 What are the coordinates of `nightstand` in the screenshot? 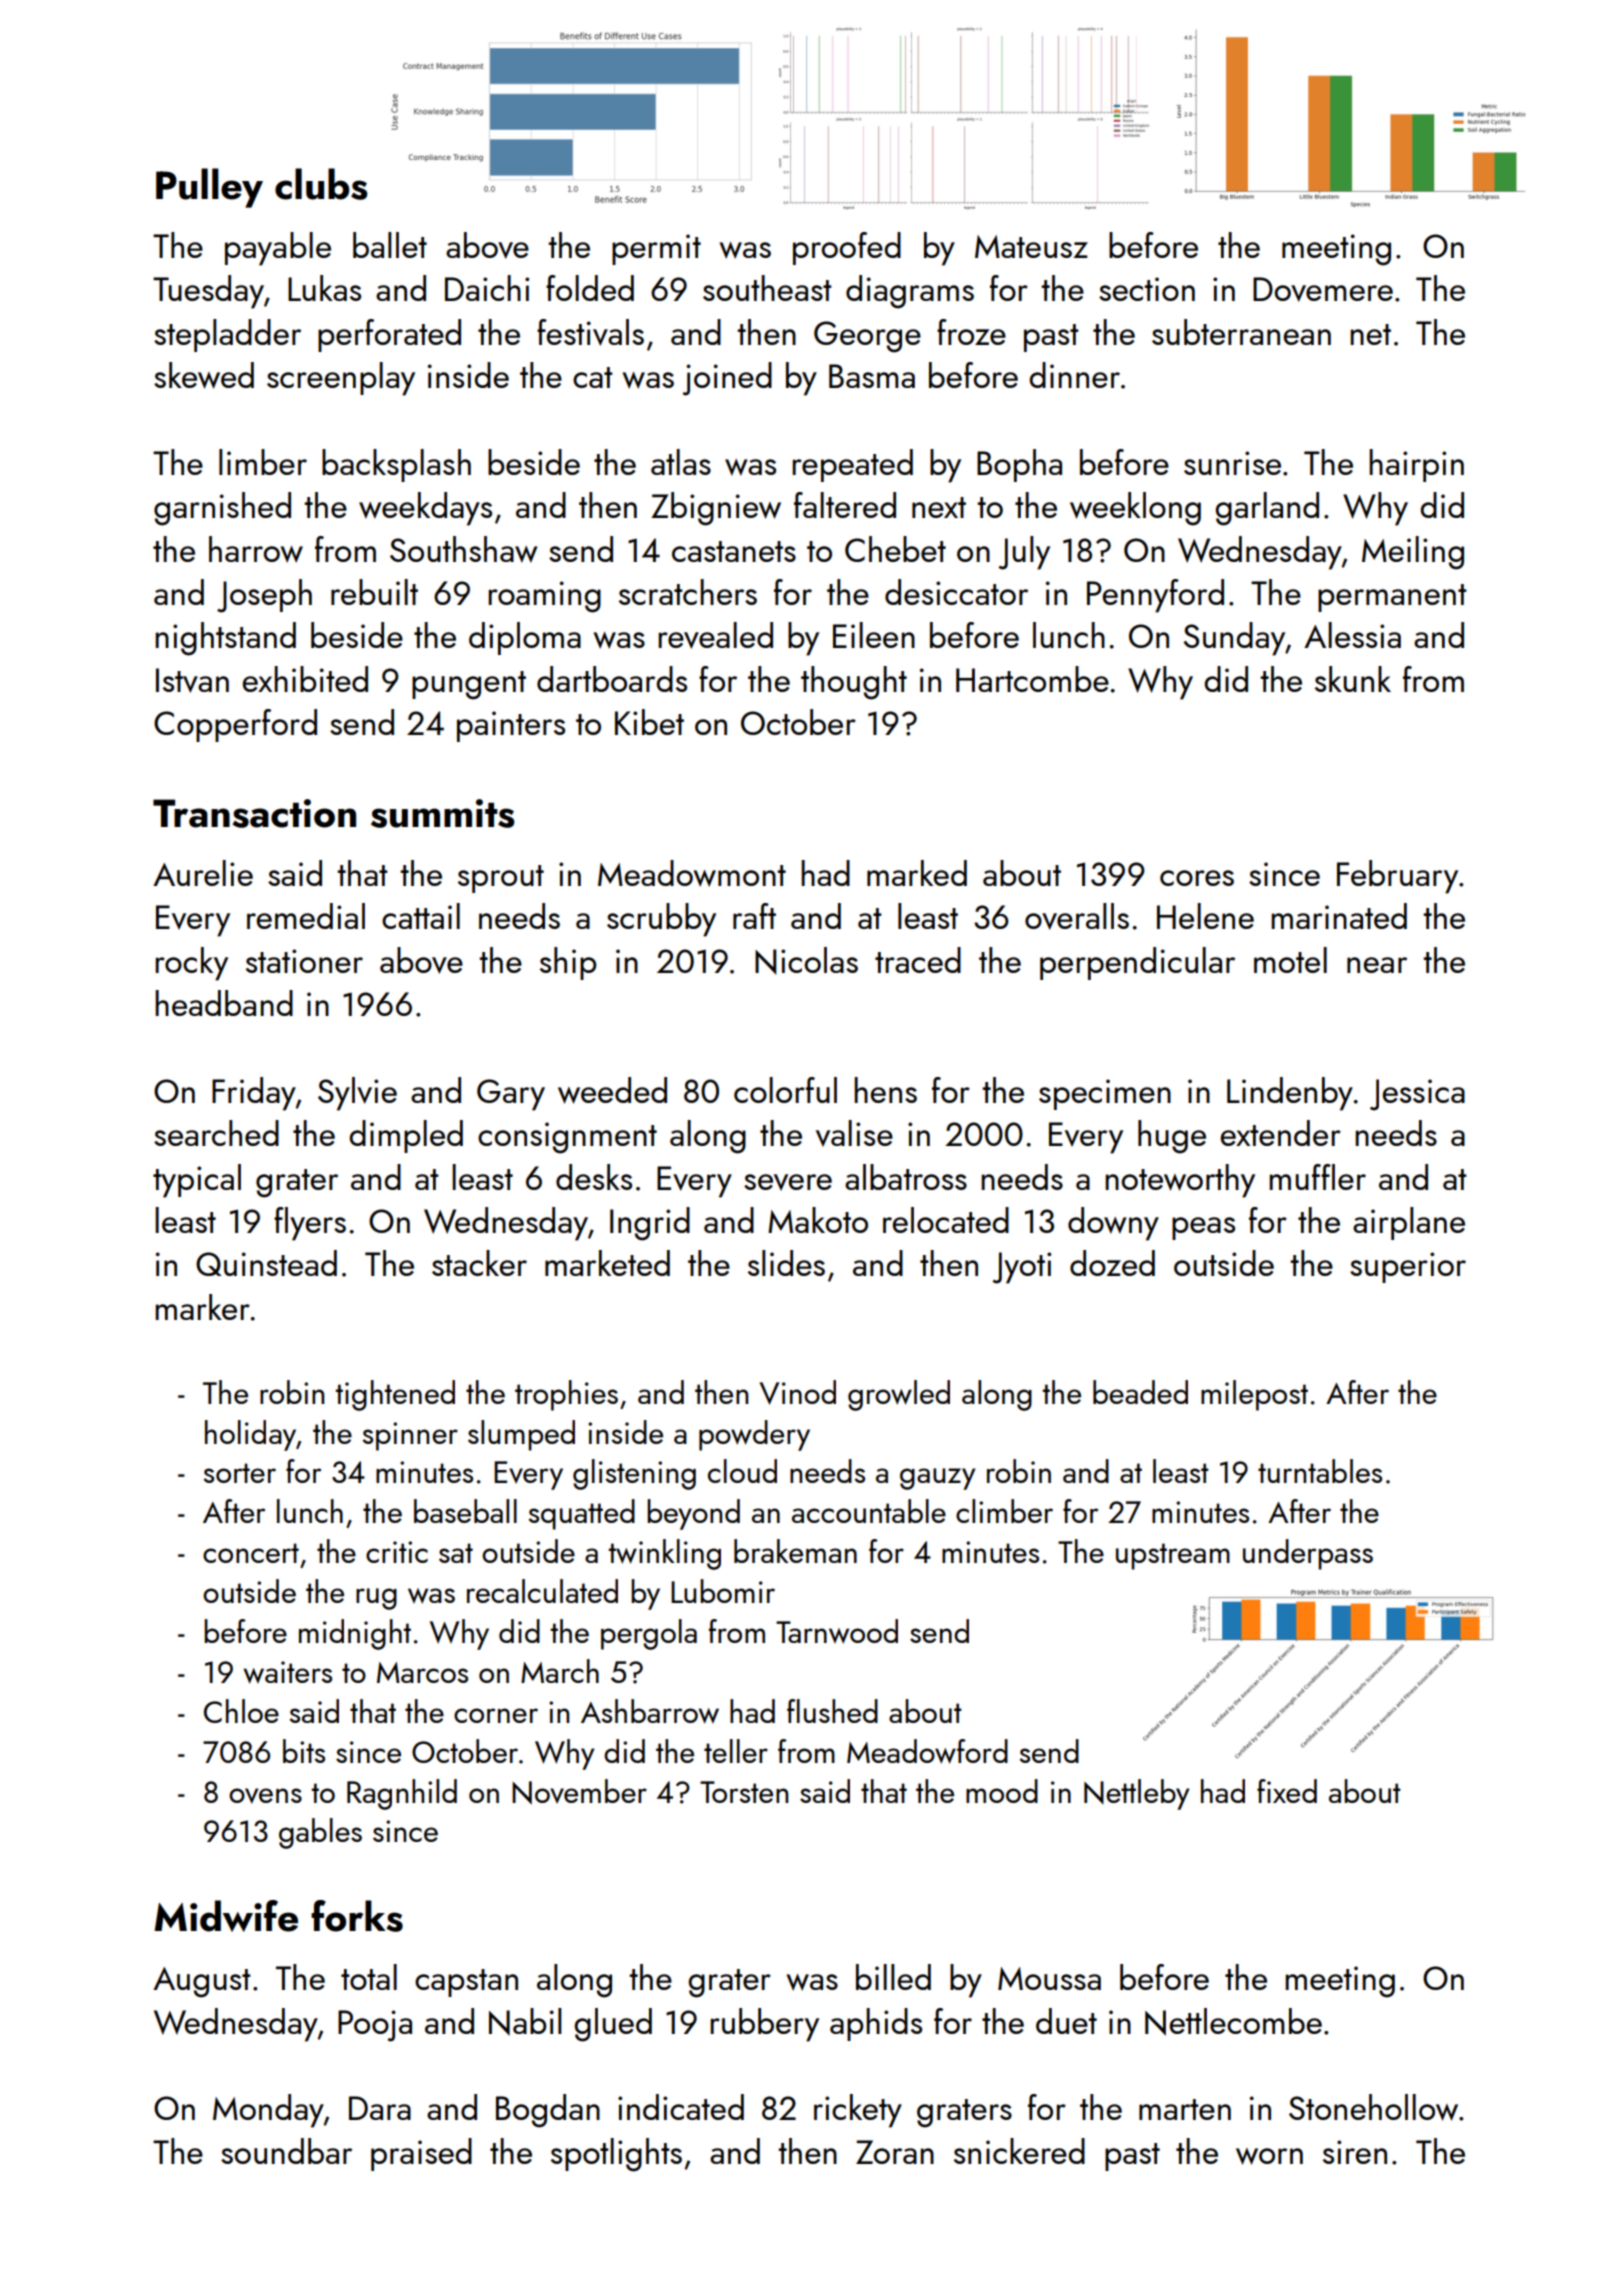 It's located at (225, 639).
